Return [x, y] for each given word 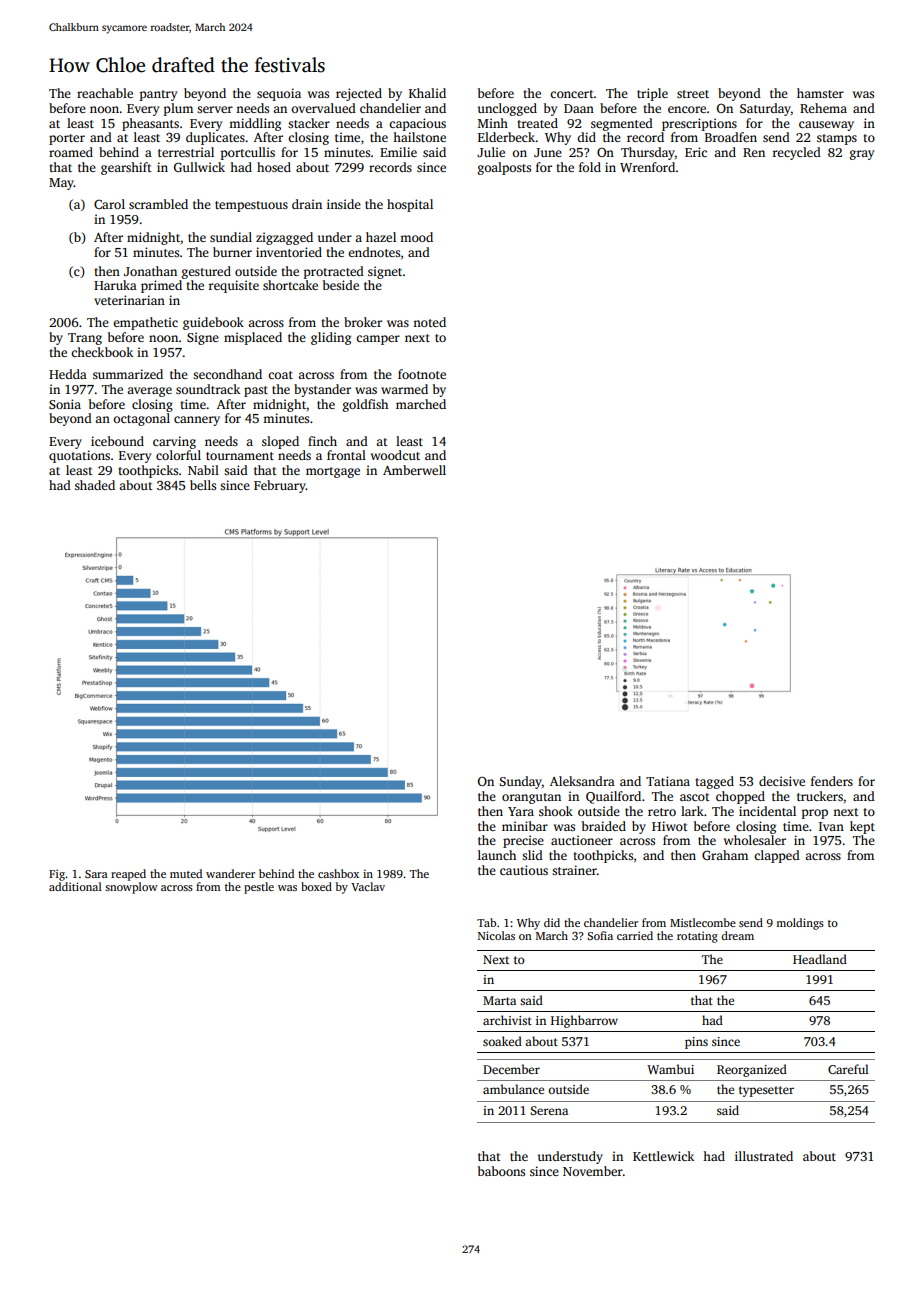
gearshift [126, 168]
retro [662, 812]
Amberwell [414, 470]
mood [416, 237]
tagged [714, 782]
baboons [501, 1171]
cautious [524, 870]
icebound [117, 441]
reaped [128, 875]
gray [862, 155]
